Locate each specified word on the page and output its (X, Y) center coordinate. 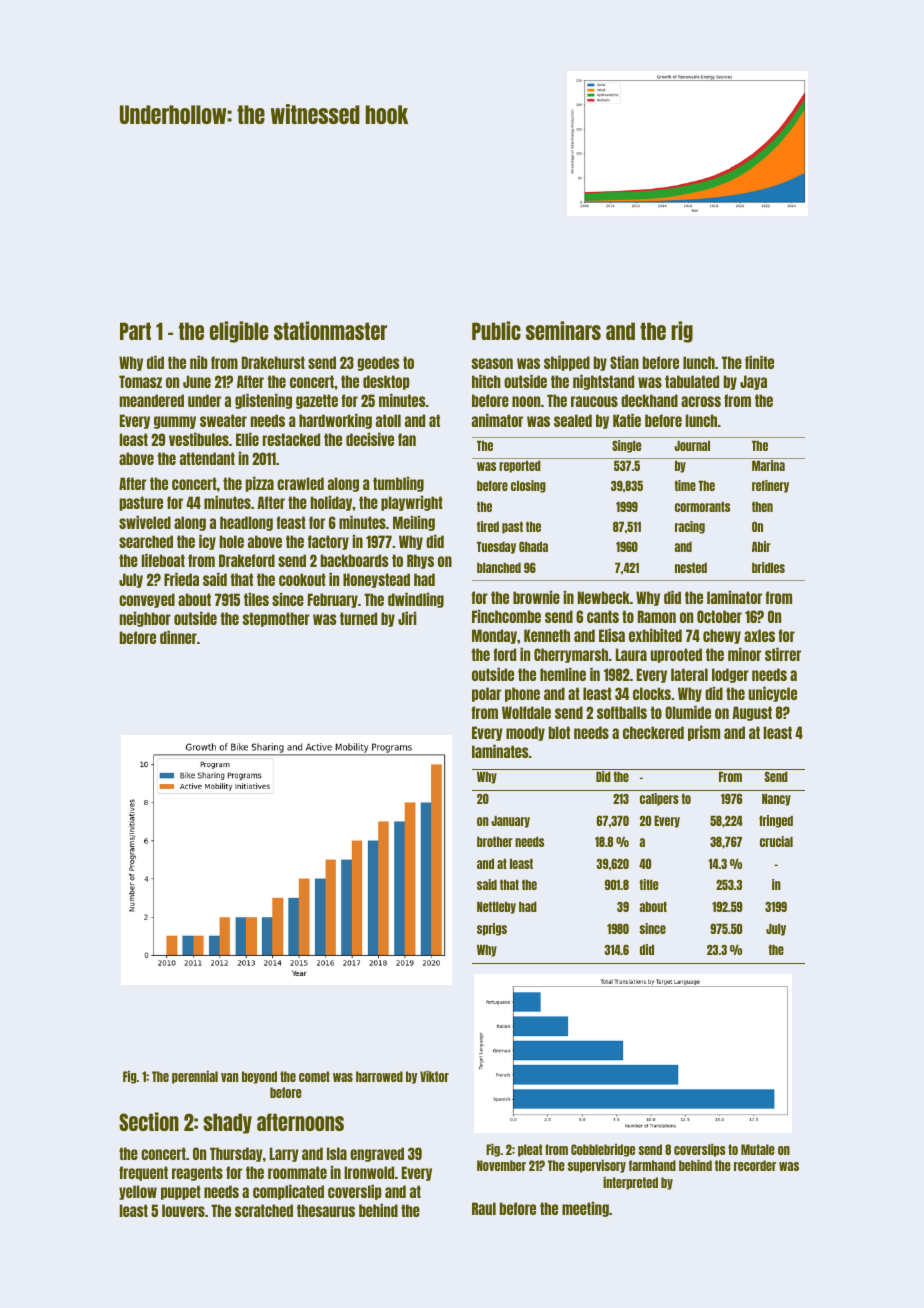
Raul (484, 1208)
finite (759, 362)
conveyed (147, 600)
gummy (175, 422)
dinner (178, 637)
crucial (776, 841)
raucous (594, 401)
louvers (183, 1210)
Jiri (407, 618)
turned (358, 618)
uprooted (676, 655)
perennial (195, 1077)
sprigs (492, 929)
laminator (734, 597)
